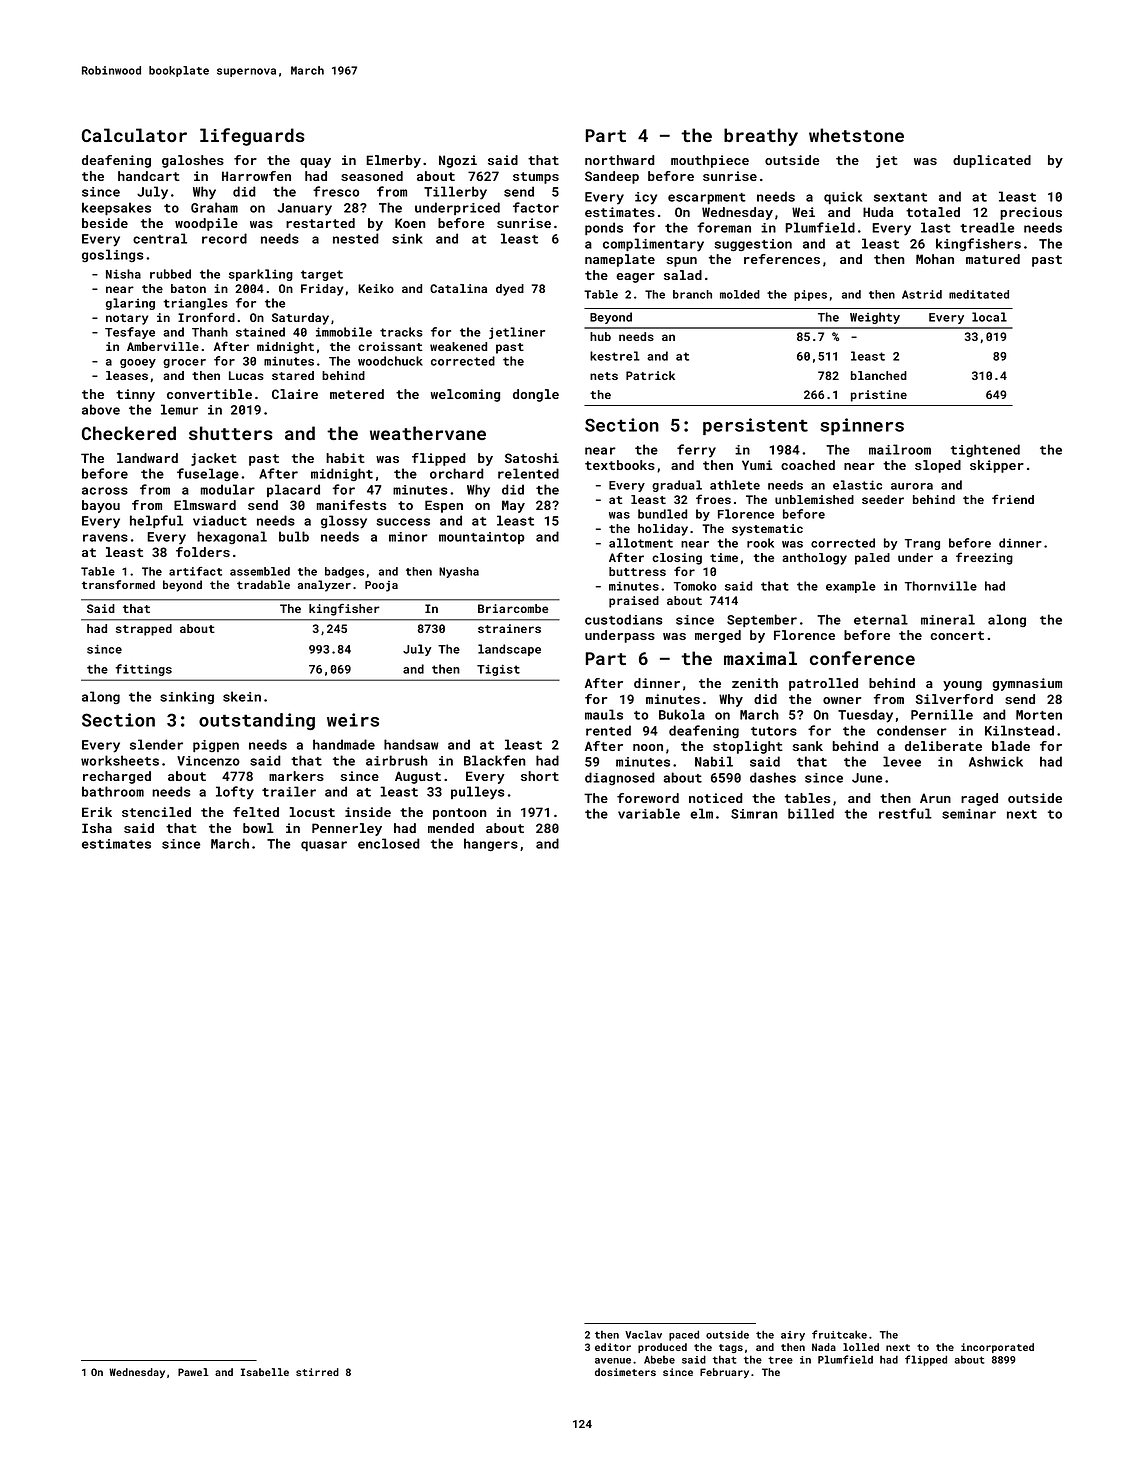 This image has width=1144, height=1480. Describe the element at coordinates (491, 845) in the image. I see `hangers` at that location.
